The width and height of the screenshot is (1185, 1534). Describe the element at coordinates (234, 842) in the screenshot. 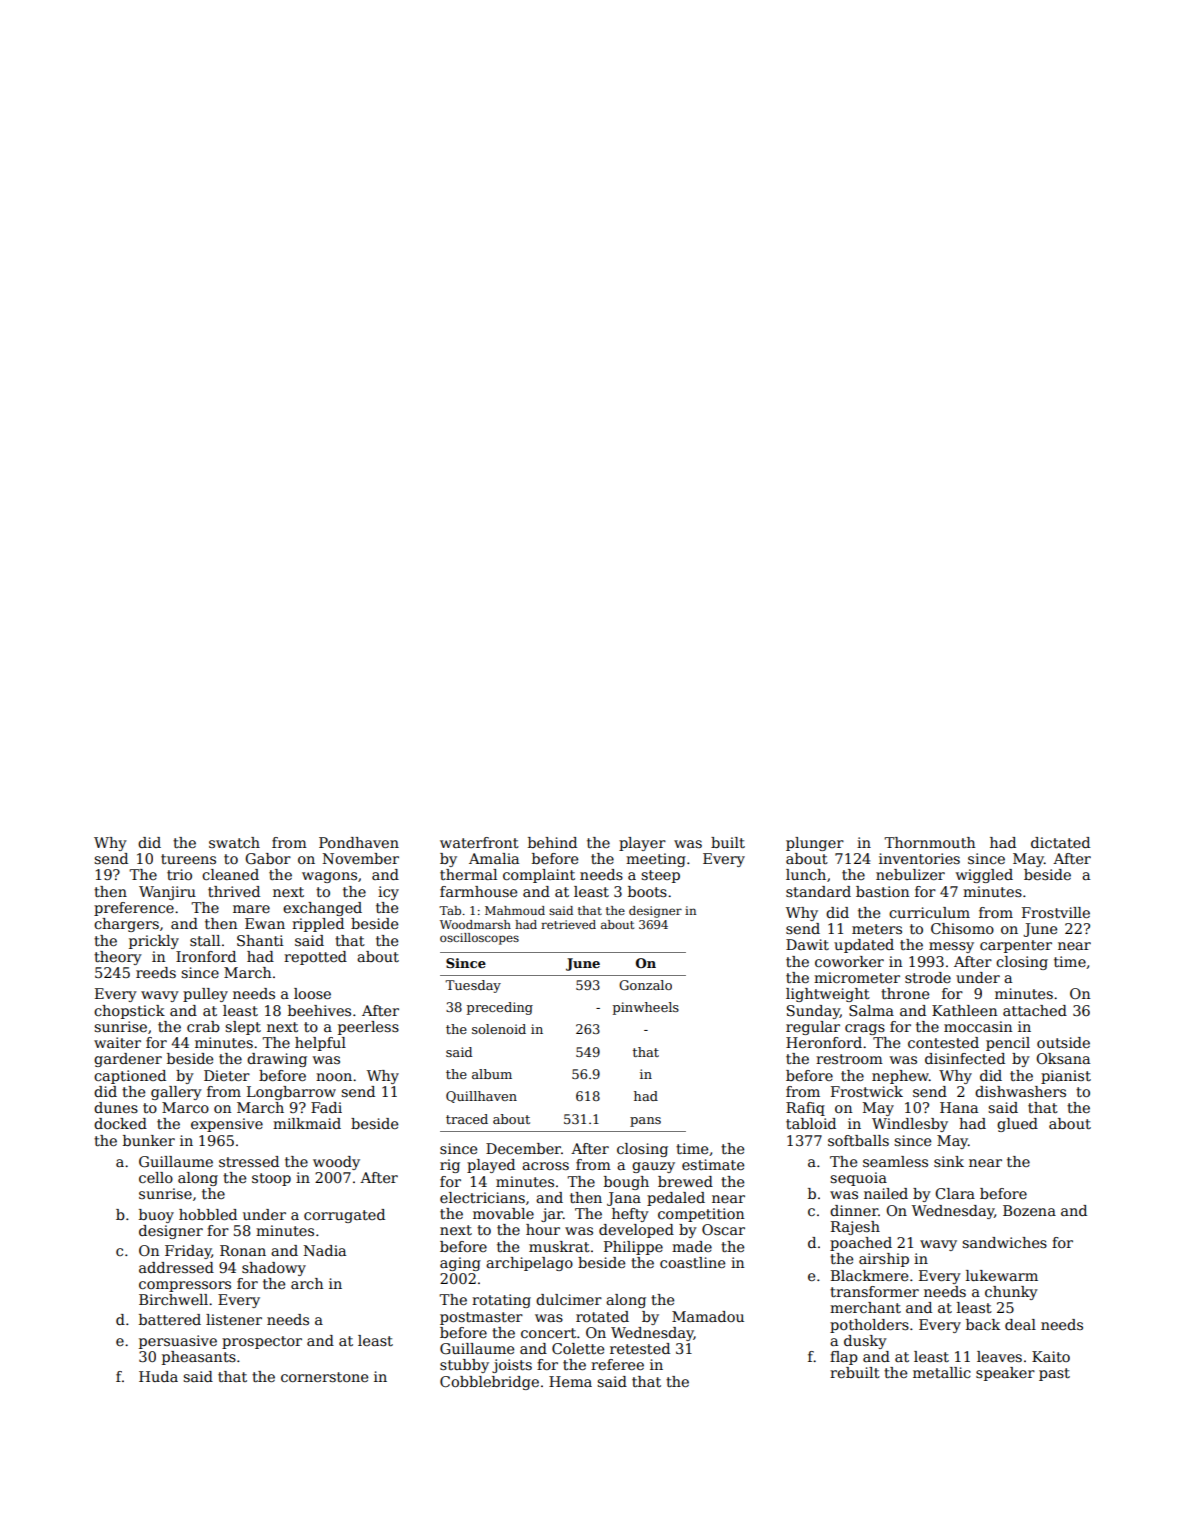

I see `swatch` at that location.
